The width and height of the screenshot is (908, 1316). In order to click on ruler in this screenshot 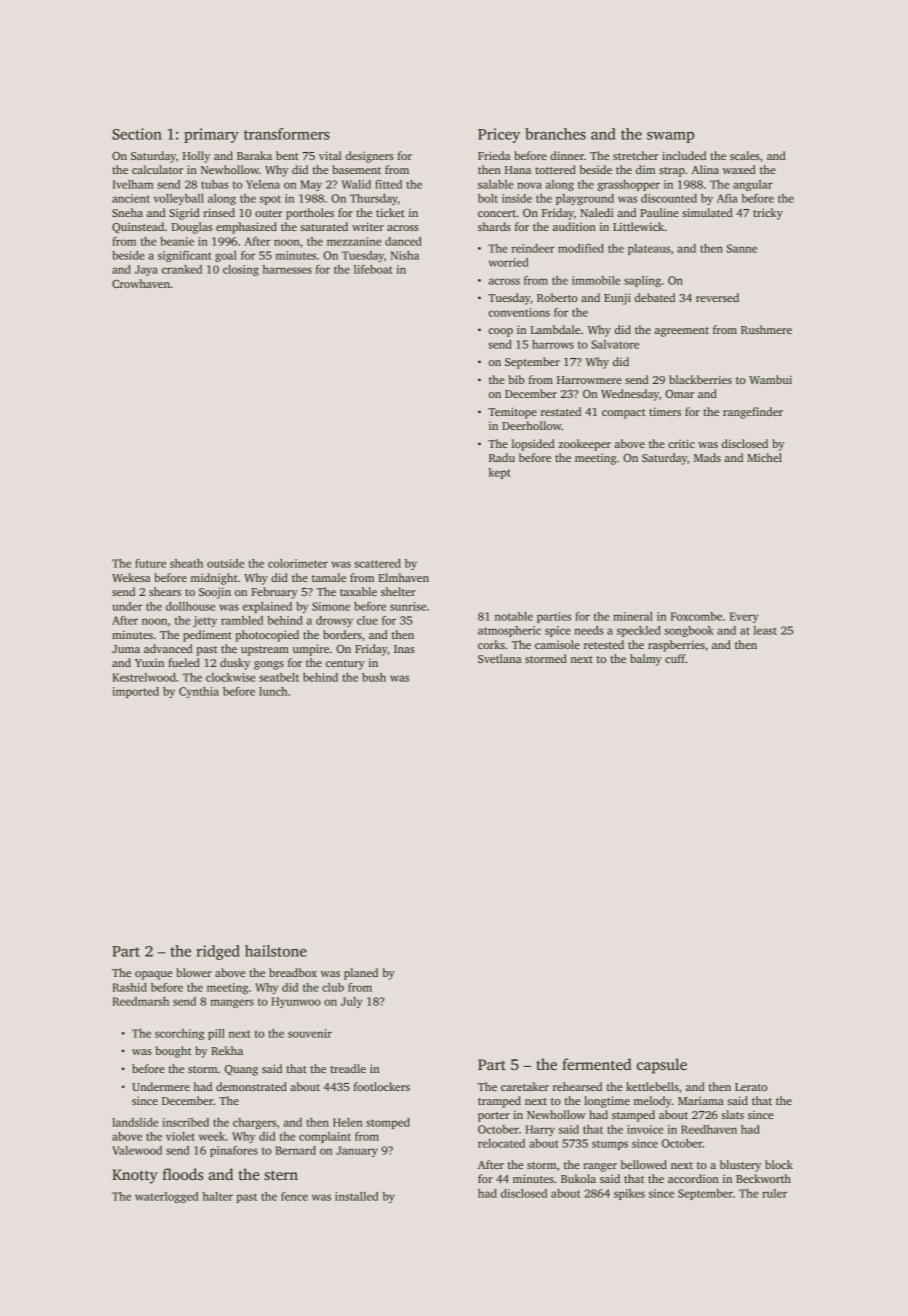, I will do `click(774, 1193)`.
